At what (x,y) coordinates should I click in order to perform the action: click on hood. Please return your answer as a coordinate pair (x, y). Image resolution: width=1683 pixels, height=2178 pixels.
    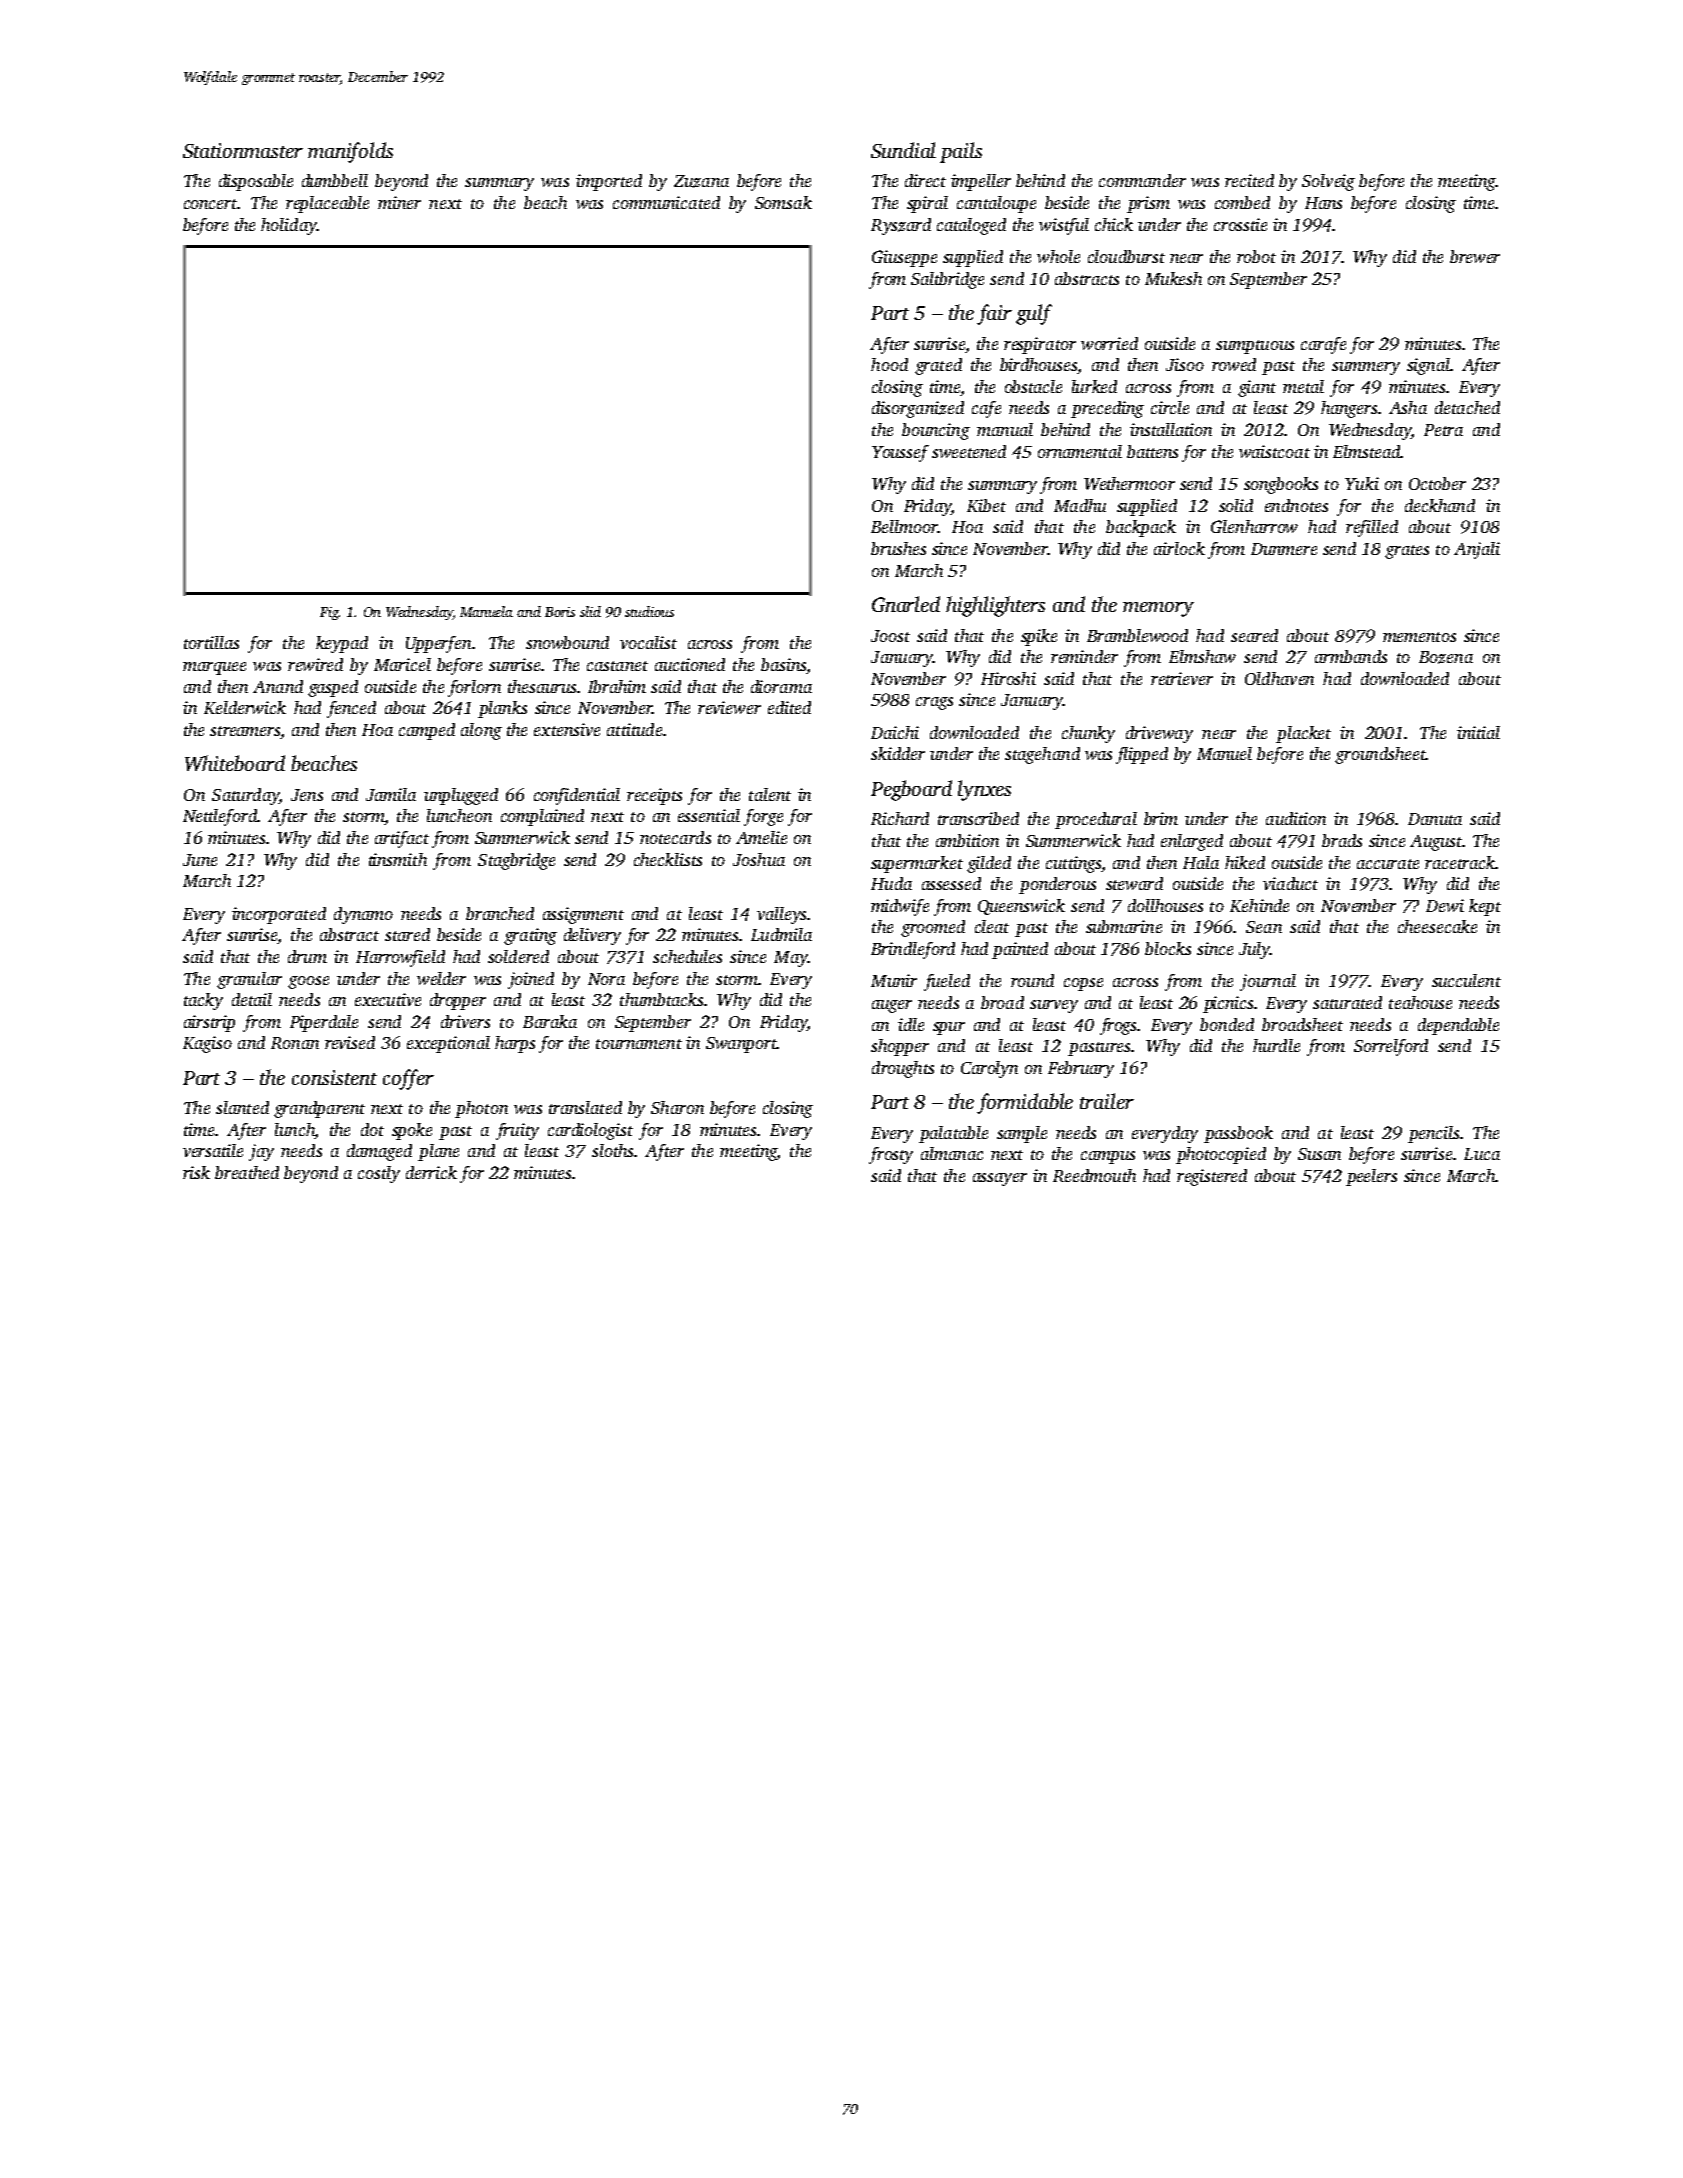
    Looking at the image, I should click on (889, 364).
